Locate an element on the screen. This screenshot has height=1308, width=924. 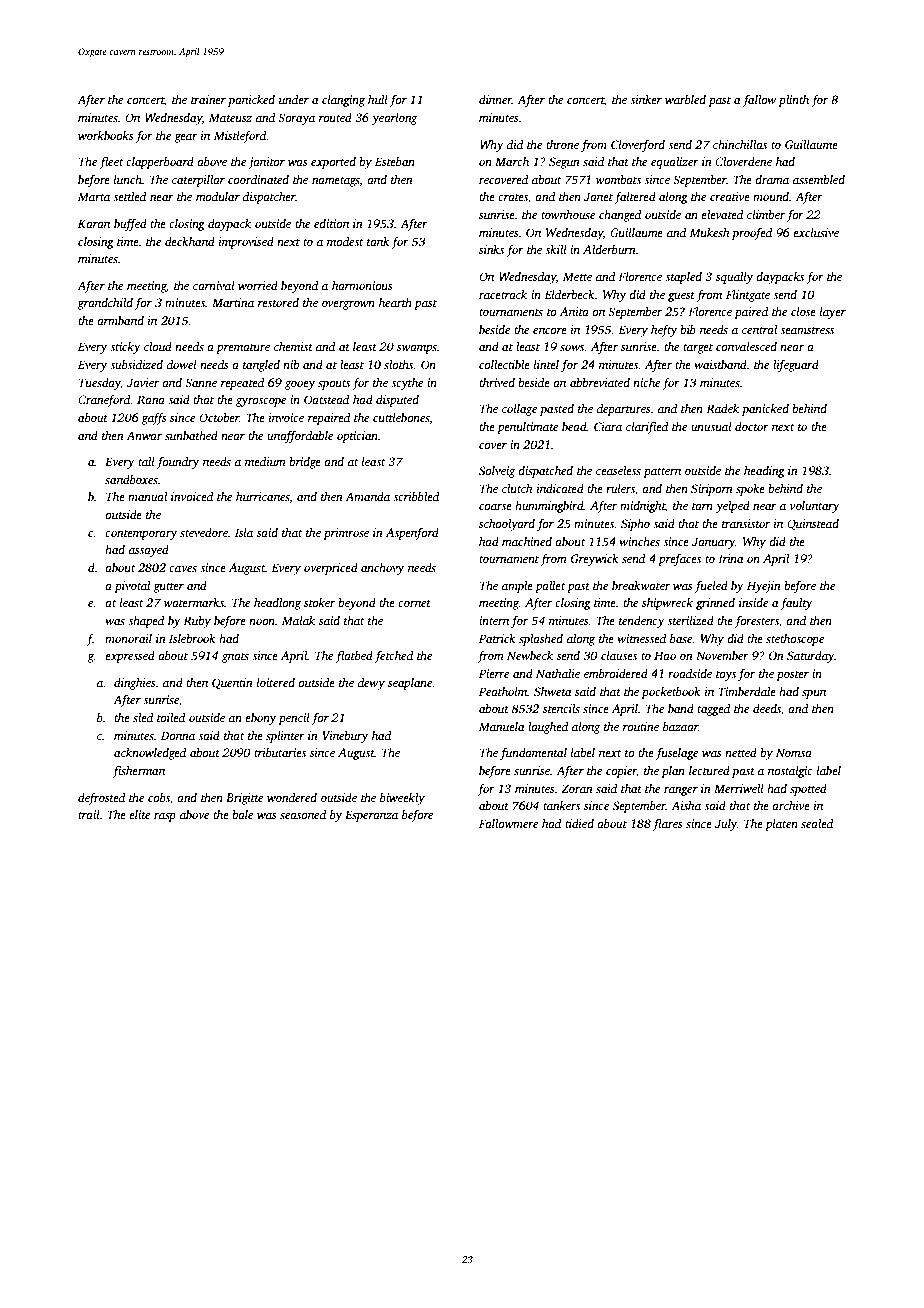
drama is located at coordinates (772, 179).
